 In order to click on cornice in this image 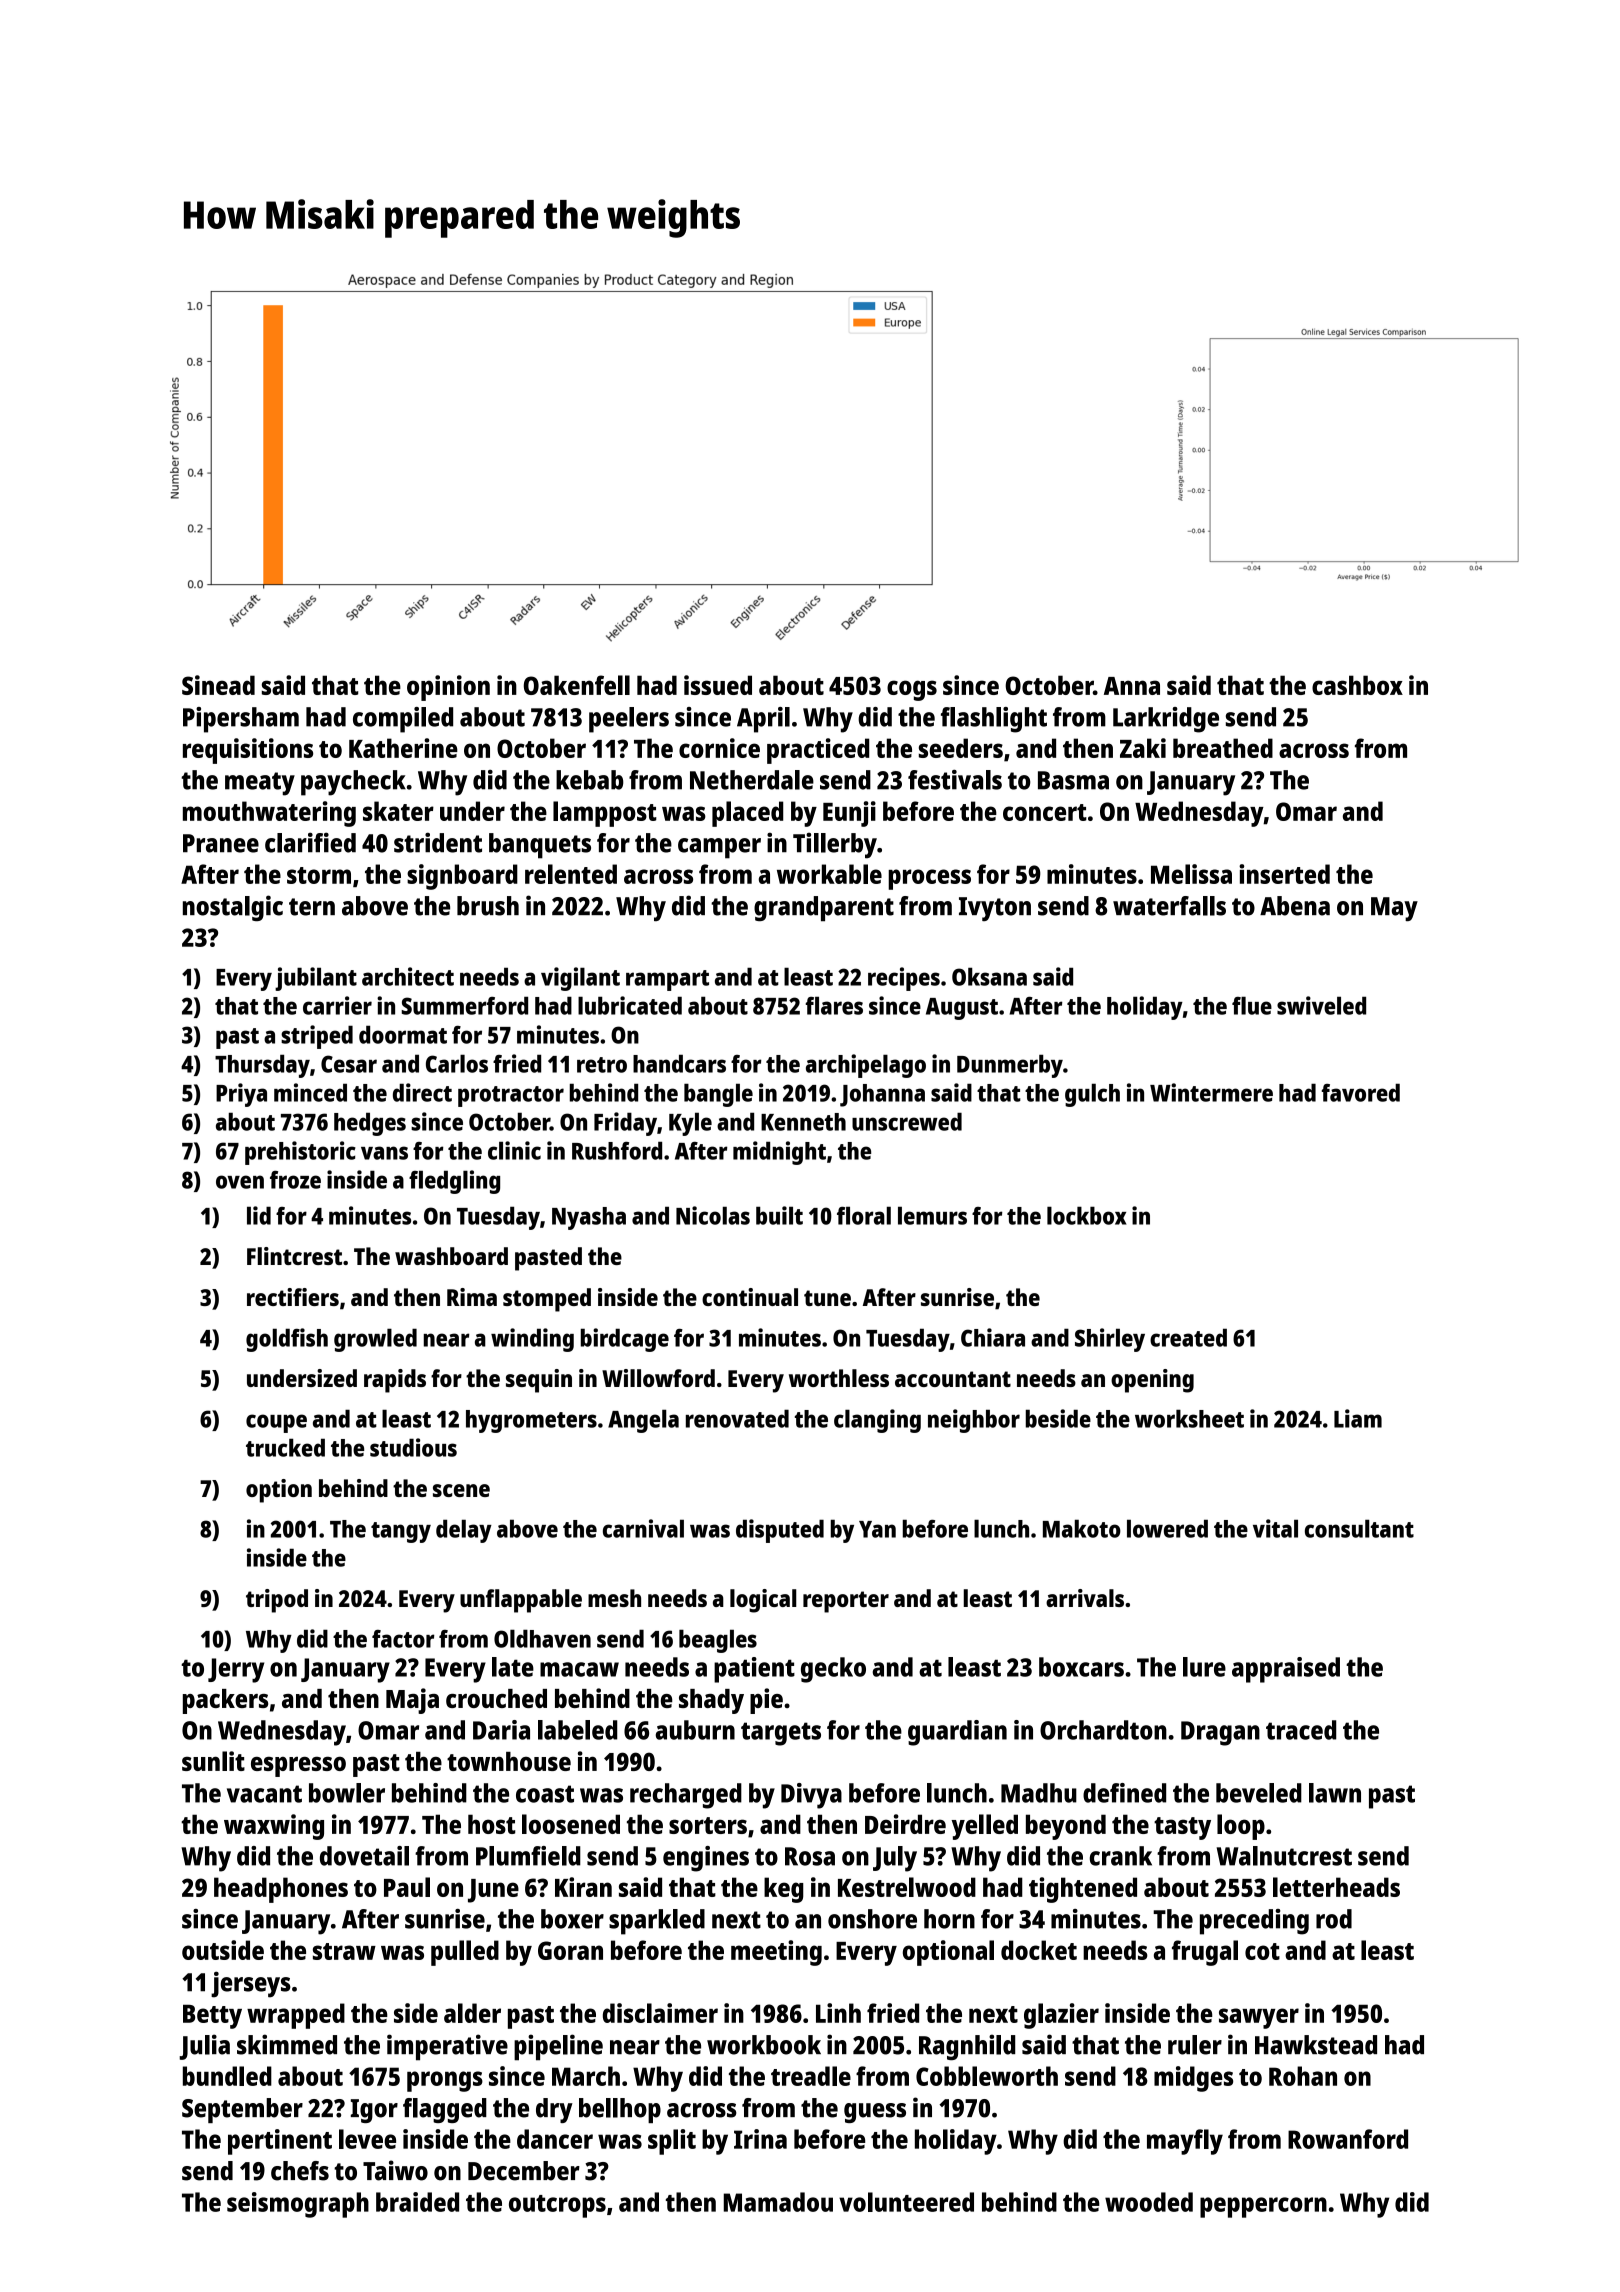, I will do `click(719, 748)`.
